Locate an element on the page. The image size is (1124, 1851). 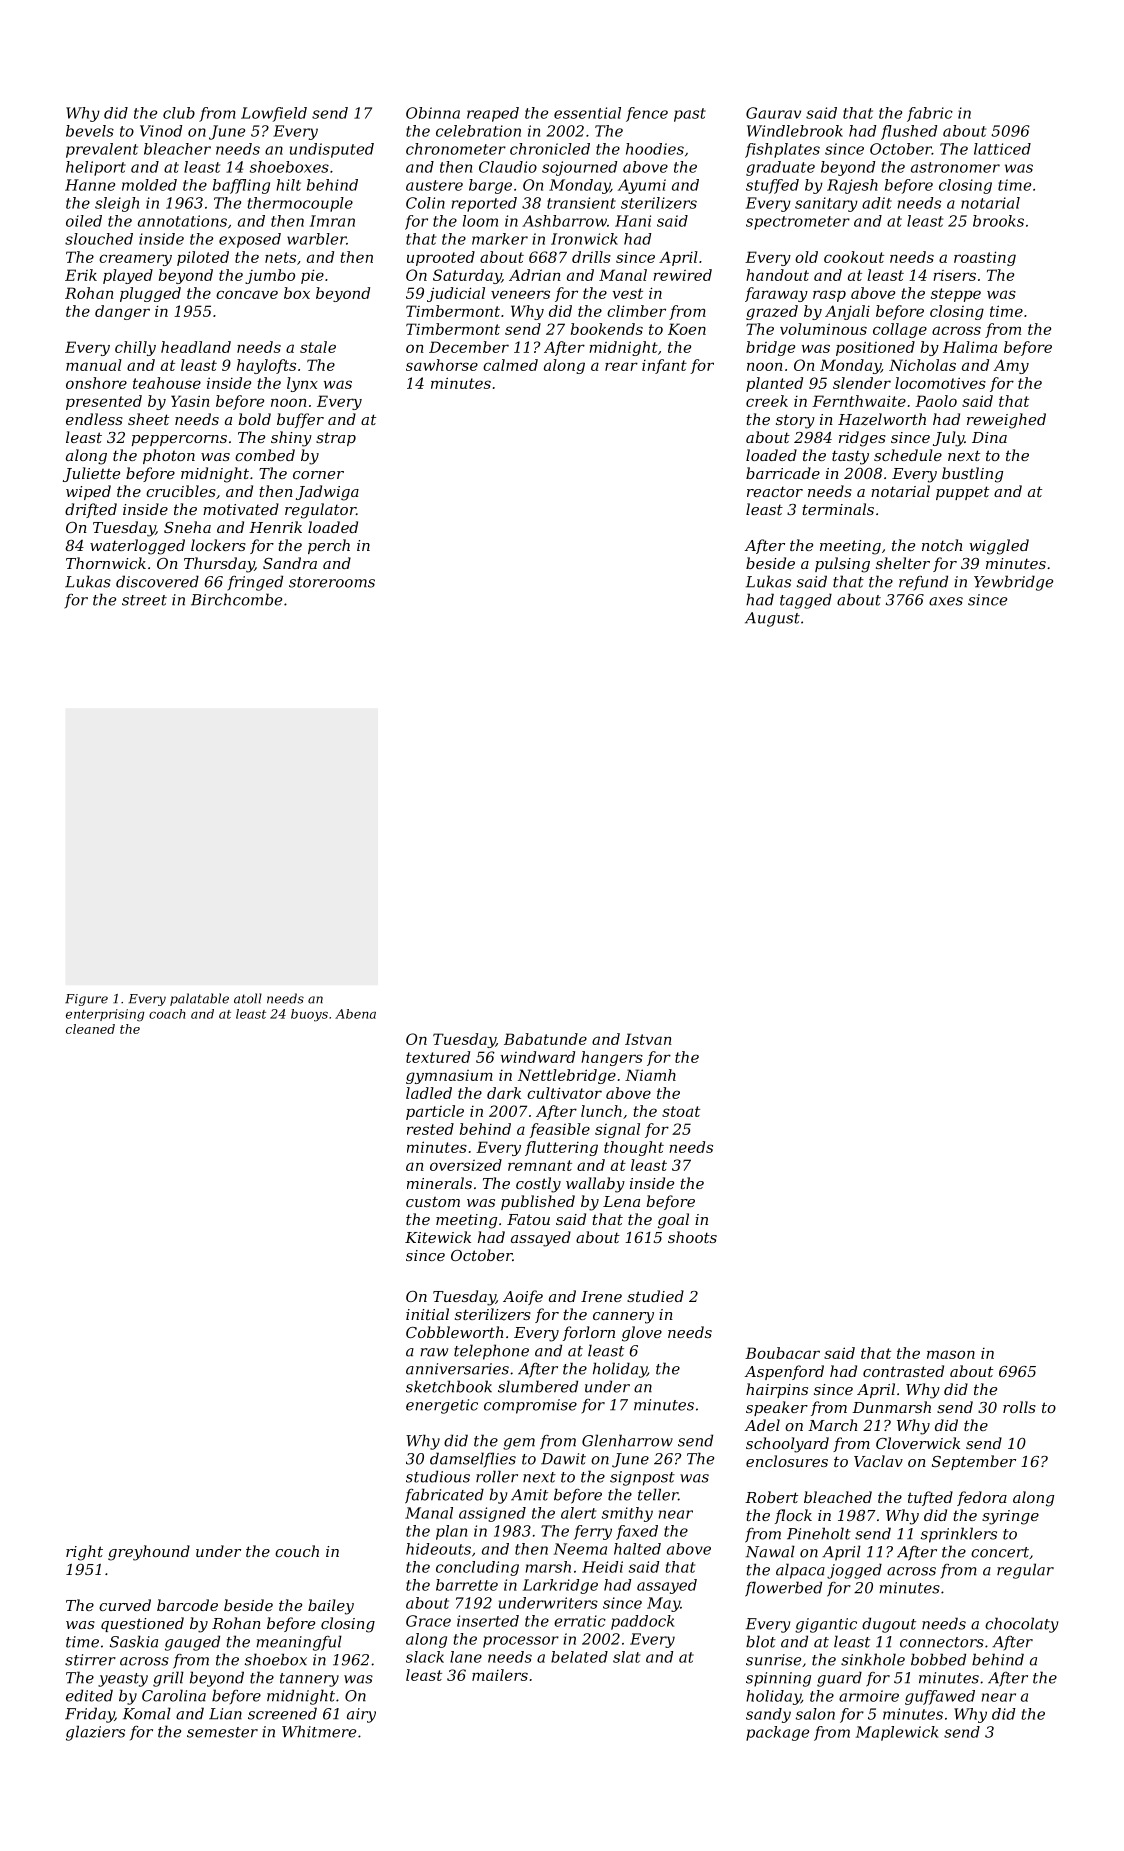
lynx is located at coordinates (302, 384).
